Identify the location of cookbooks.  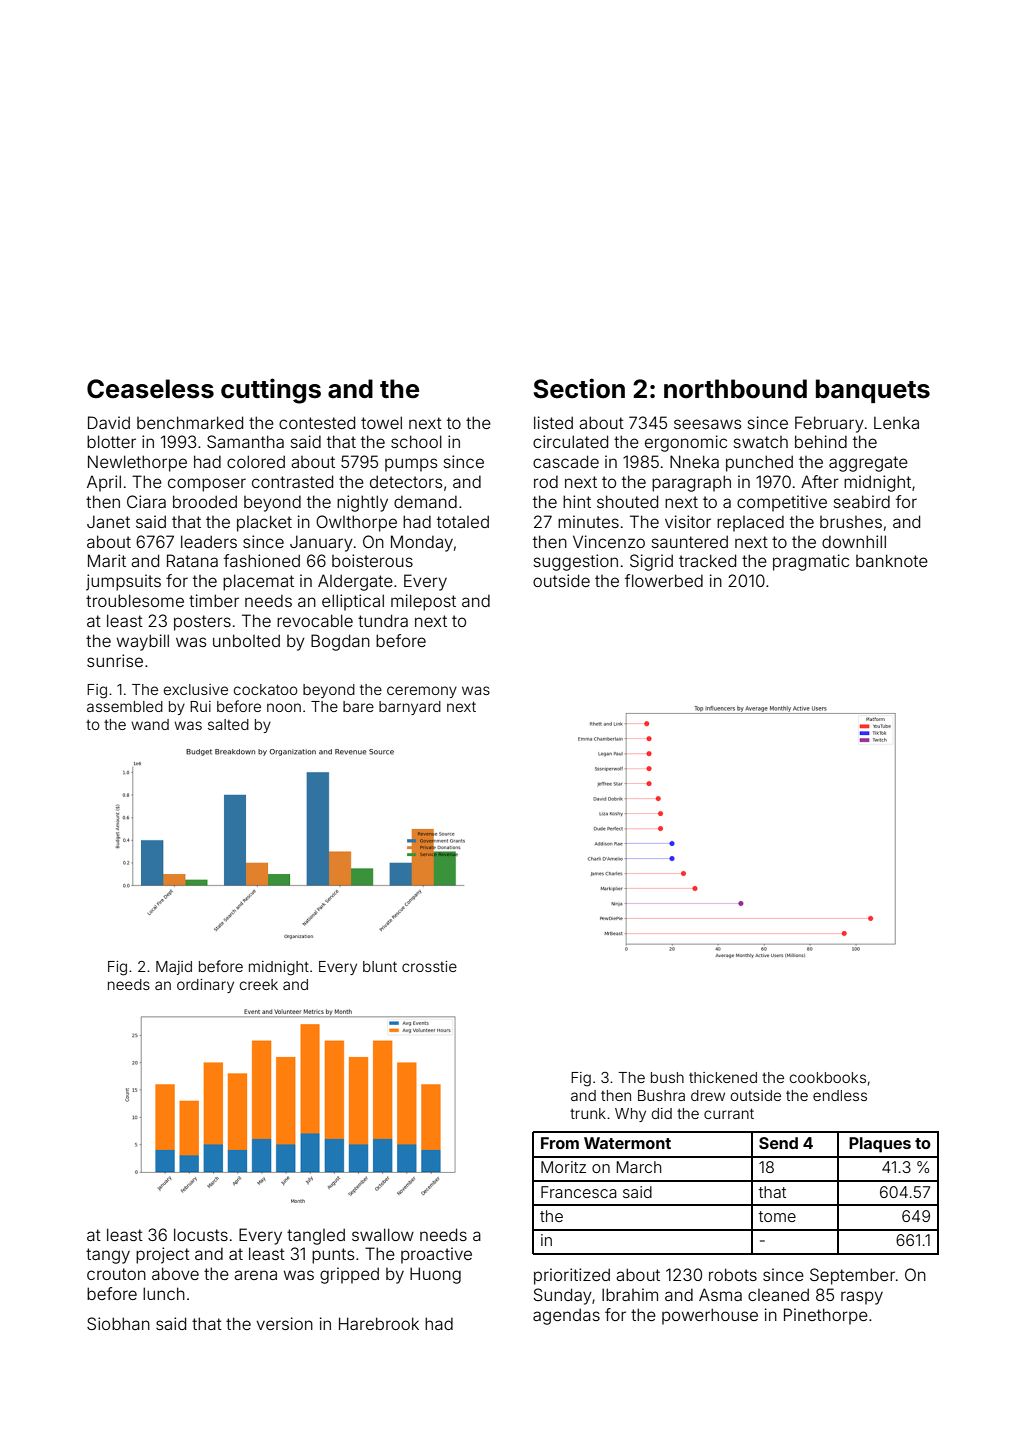
(828, 1077).
